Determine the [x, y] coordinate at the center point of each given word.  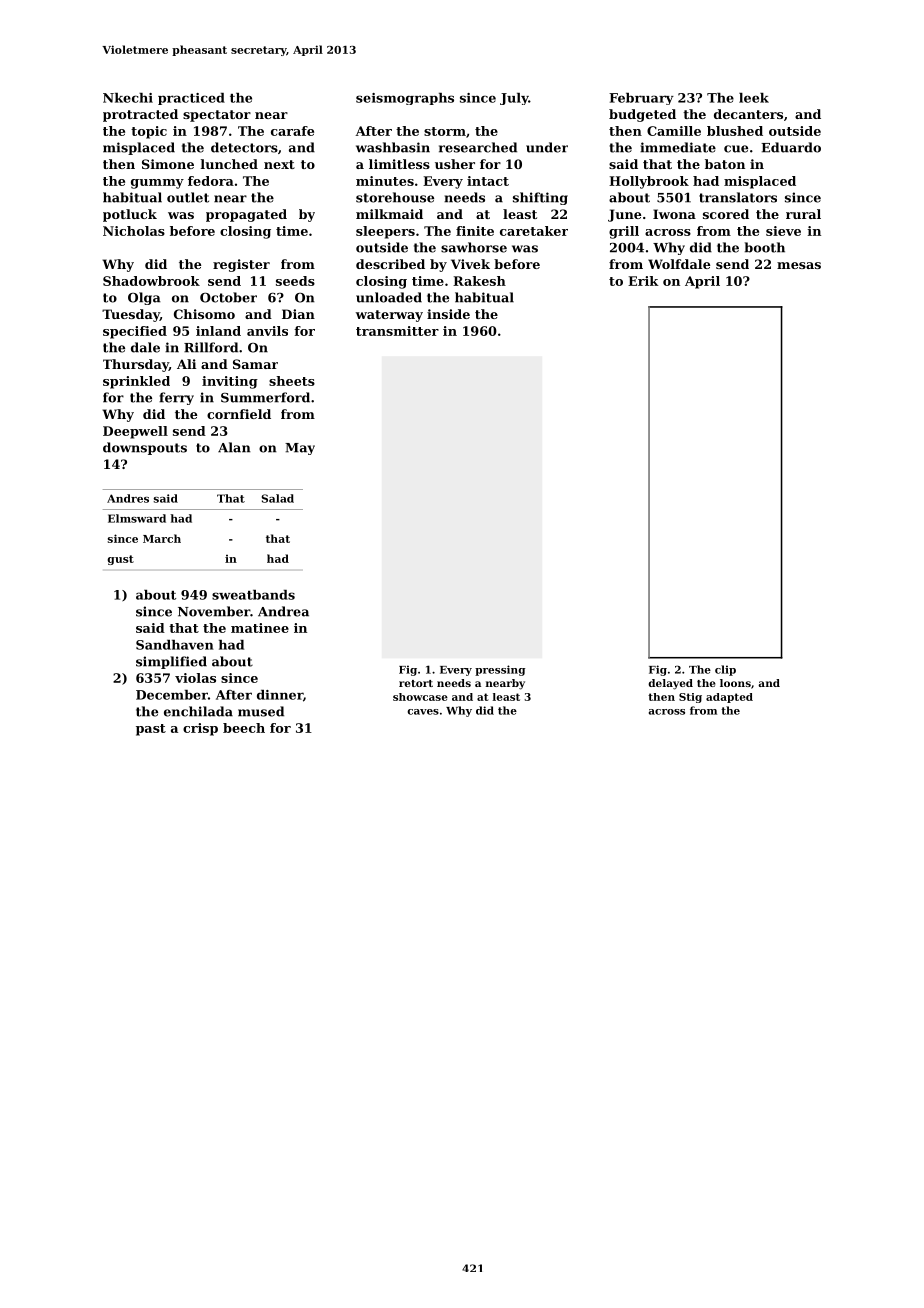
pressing [500, 670]
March [162, 538]
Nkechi [128, 98]
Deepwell [135, 432]
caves [423, 712]
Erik [643, 281]
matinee [260, 628]
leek [754, 98]
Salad [278, 498]
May [300, 449]
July [514, 99]
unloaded [389, 297]
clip [725, 670]
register [241, 265]
